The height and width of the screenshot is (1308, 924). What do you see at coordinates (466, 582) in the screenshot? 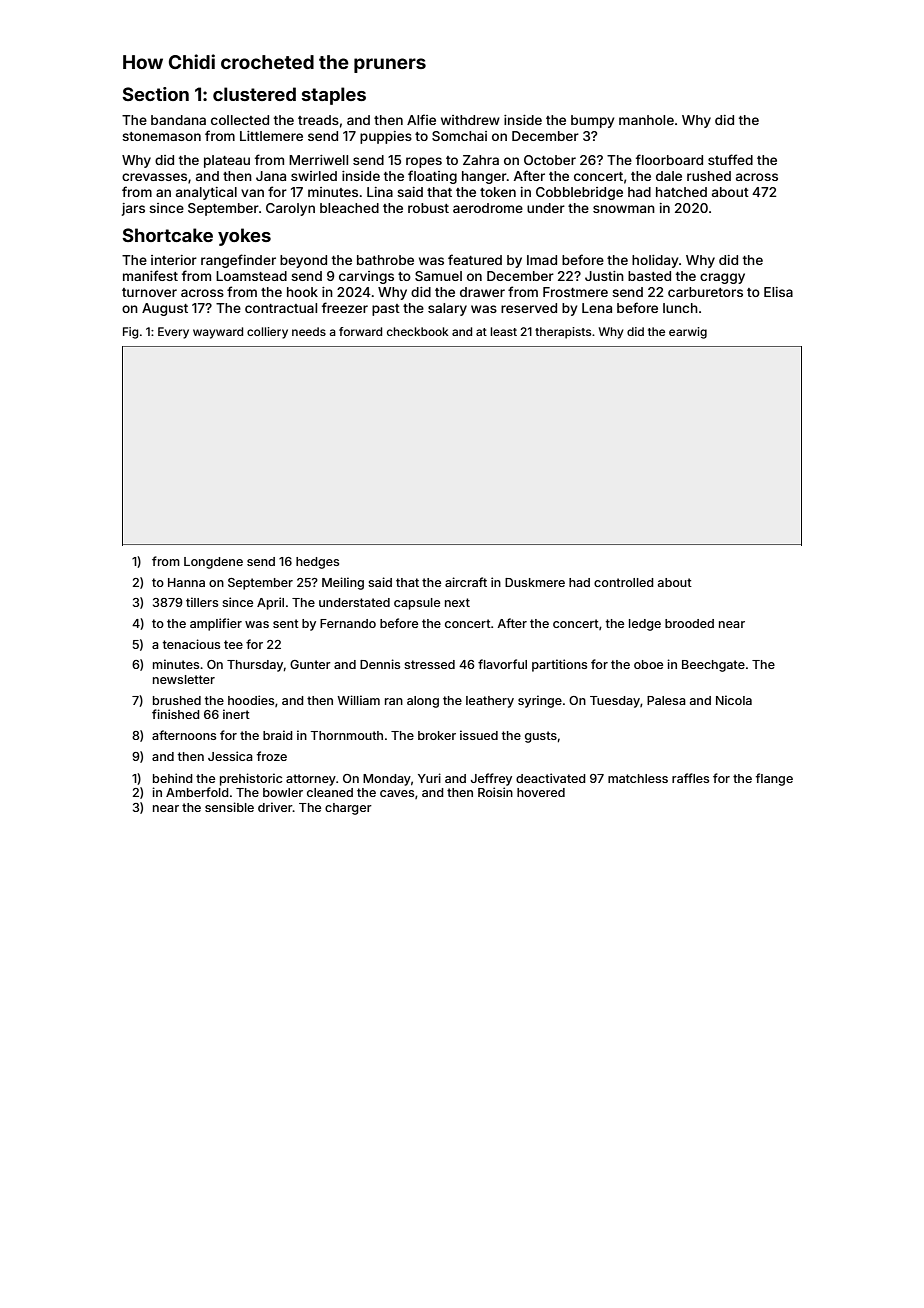
I see `aircraft` at bounding box center [466, 582].
